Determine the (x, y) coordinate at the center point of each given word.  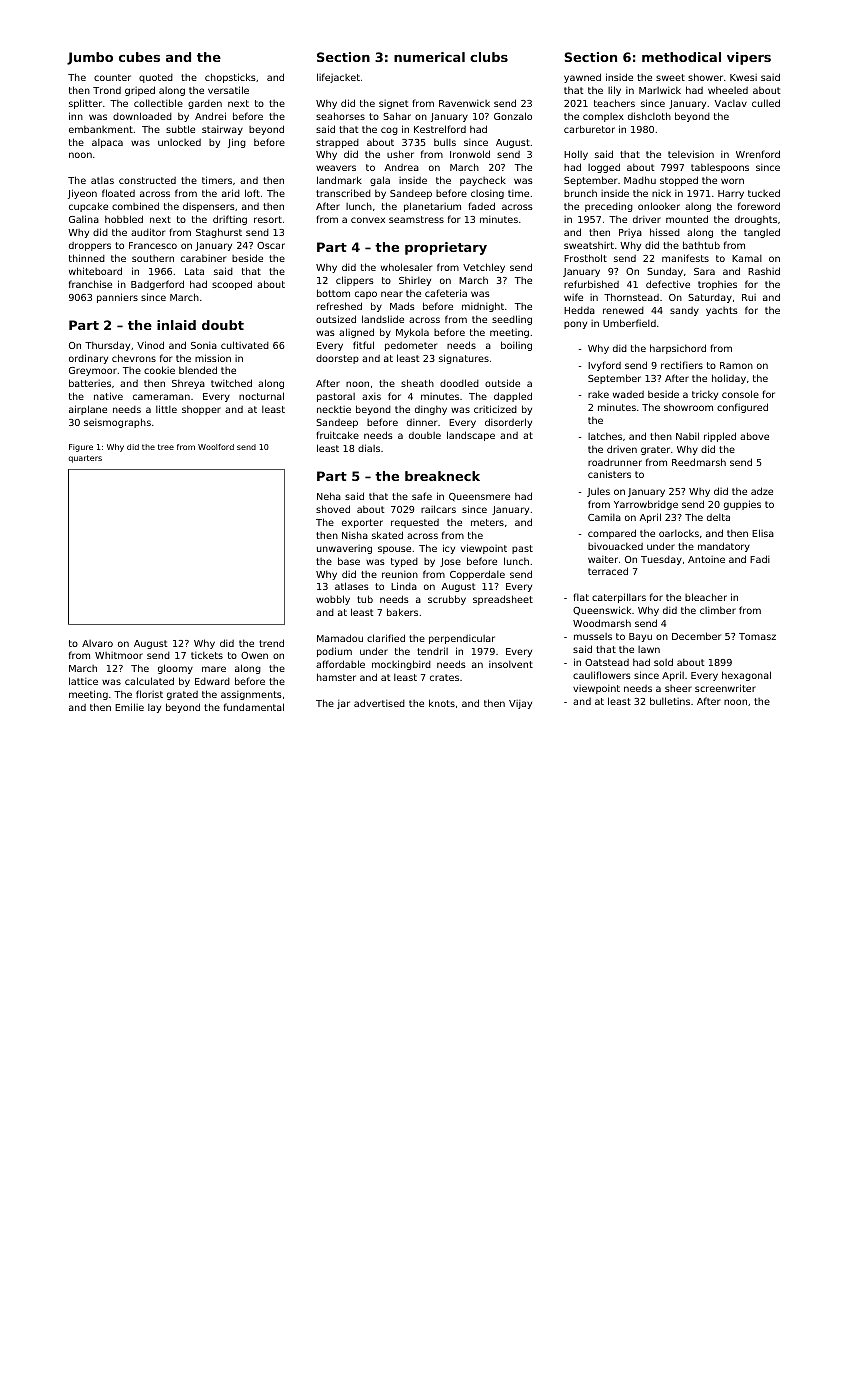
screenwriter (725, 688)
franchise (90, 284)
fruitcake (337, 435)
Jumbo (90, 58)
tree (166, 447)
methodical (681, 57)
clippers (355, 281)
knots (442, 703)
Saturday (710, 298)
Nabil (687, 436)
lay (154, 708)
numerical (429, 57)
